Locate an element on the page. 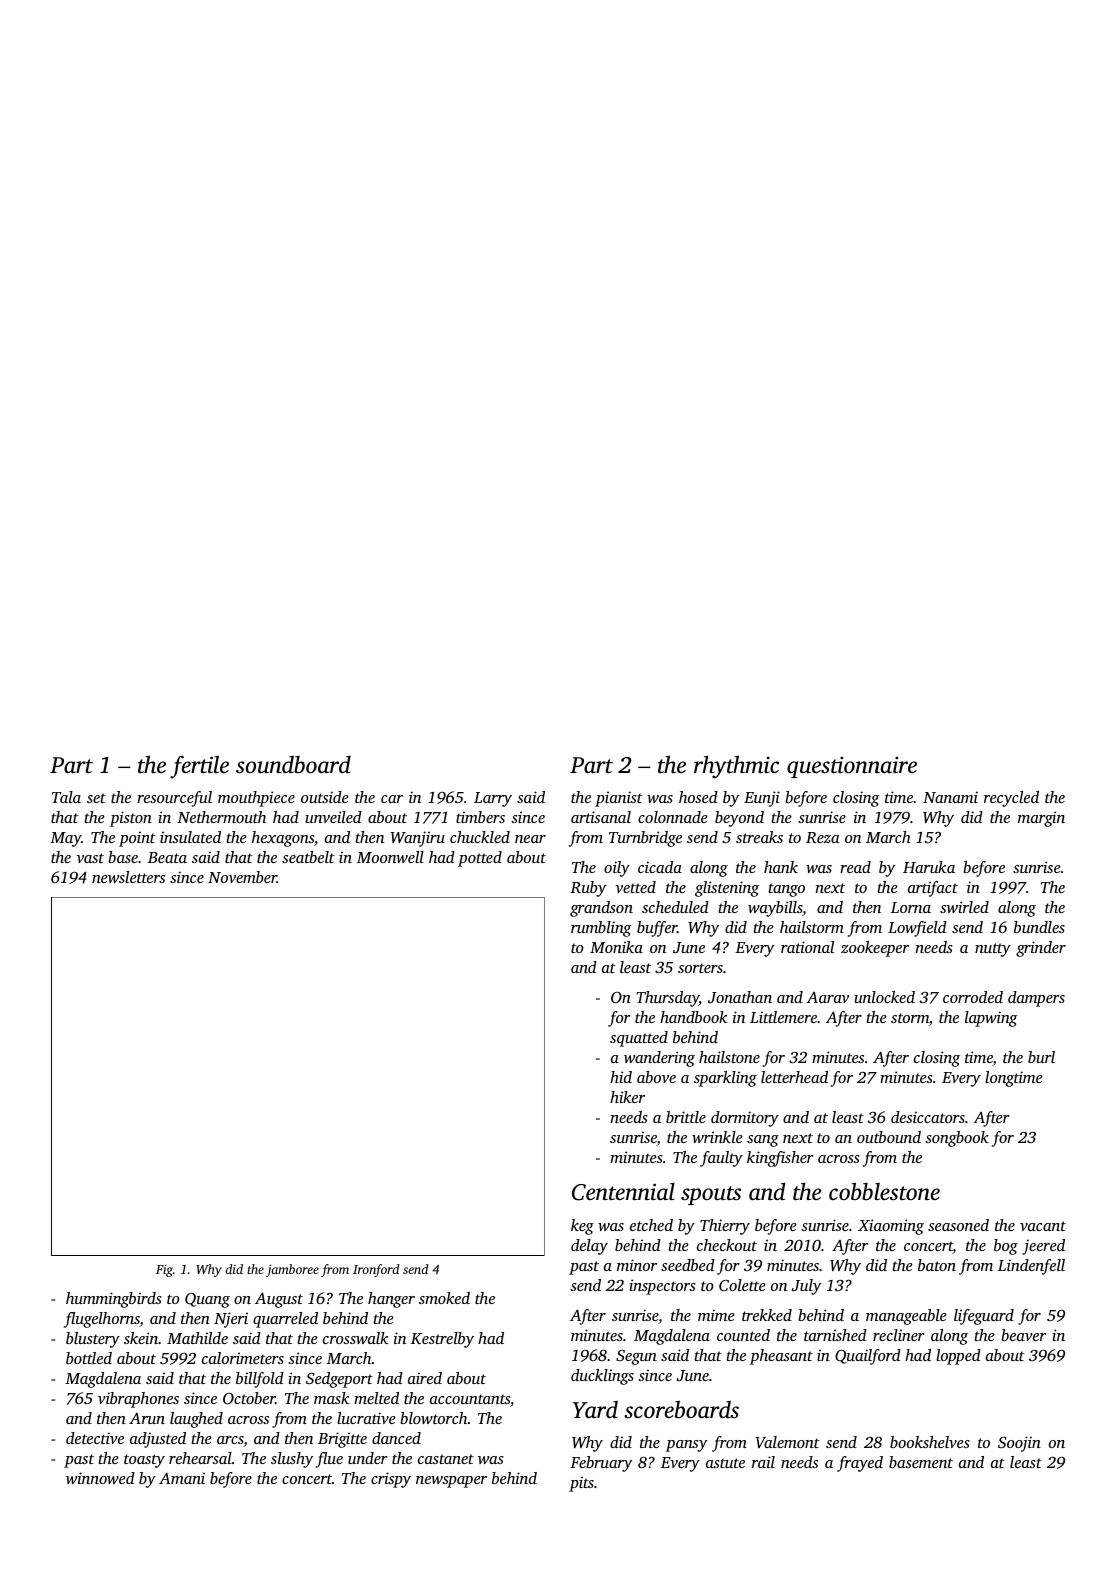 This document has width=1116, height=1578. bookshelves is located at coordinates (930, 1442).
